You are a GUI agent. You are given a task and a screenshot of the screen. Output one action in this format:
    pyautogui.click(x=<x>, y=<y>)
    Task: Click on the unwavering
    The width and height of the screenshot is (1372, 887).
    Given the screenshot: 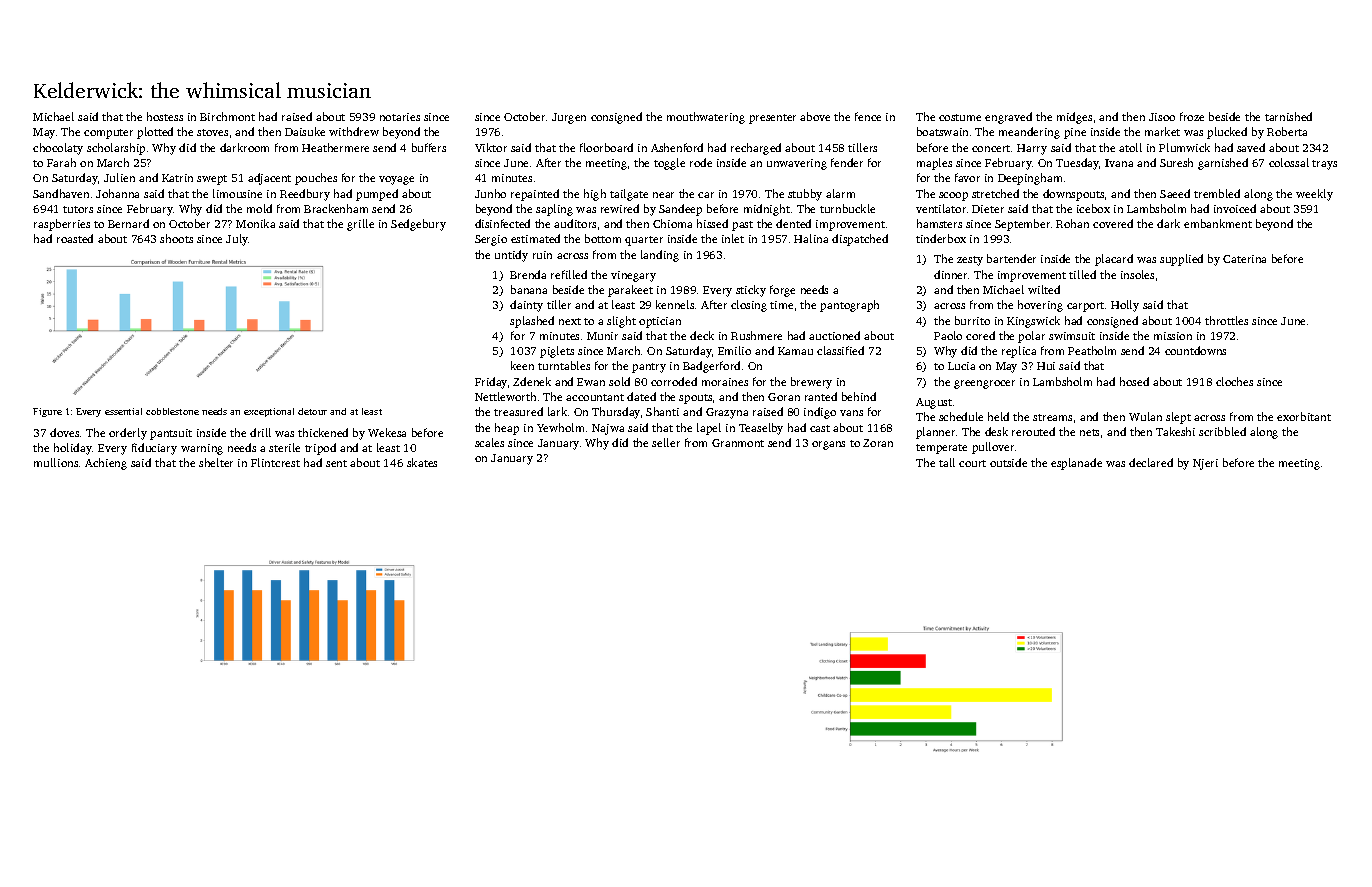 What is the action you would take?
    pyautogui.click(x=797, y=164)
